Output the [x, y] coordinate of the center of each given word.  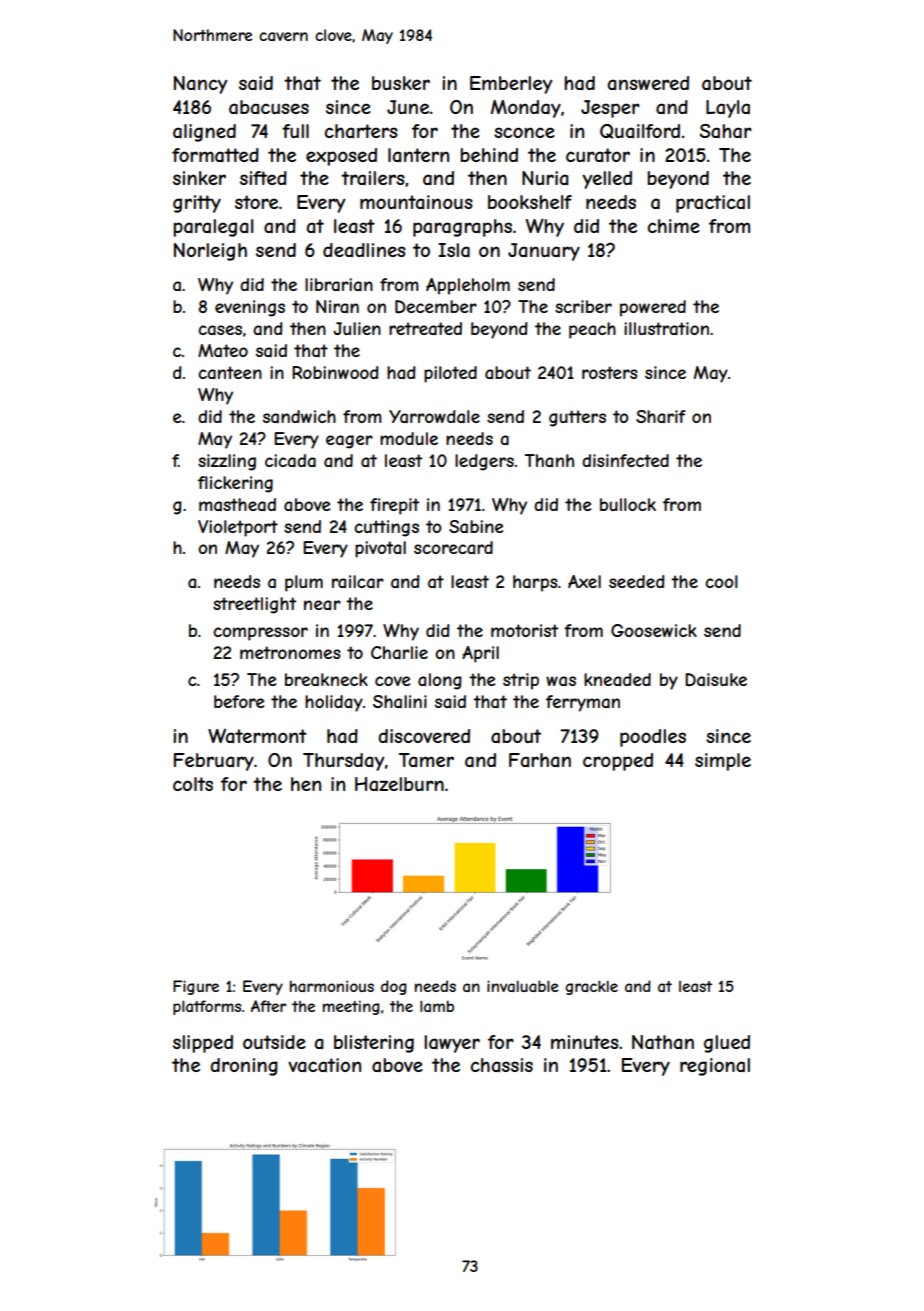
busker [401, 83]
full [295, 131]
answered [648, 83]
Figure [196, 987]
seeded [637, 581]
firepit [394, 506]
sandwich [299, 416]
